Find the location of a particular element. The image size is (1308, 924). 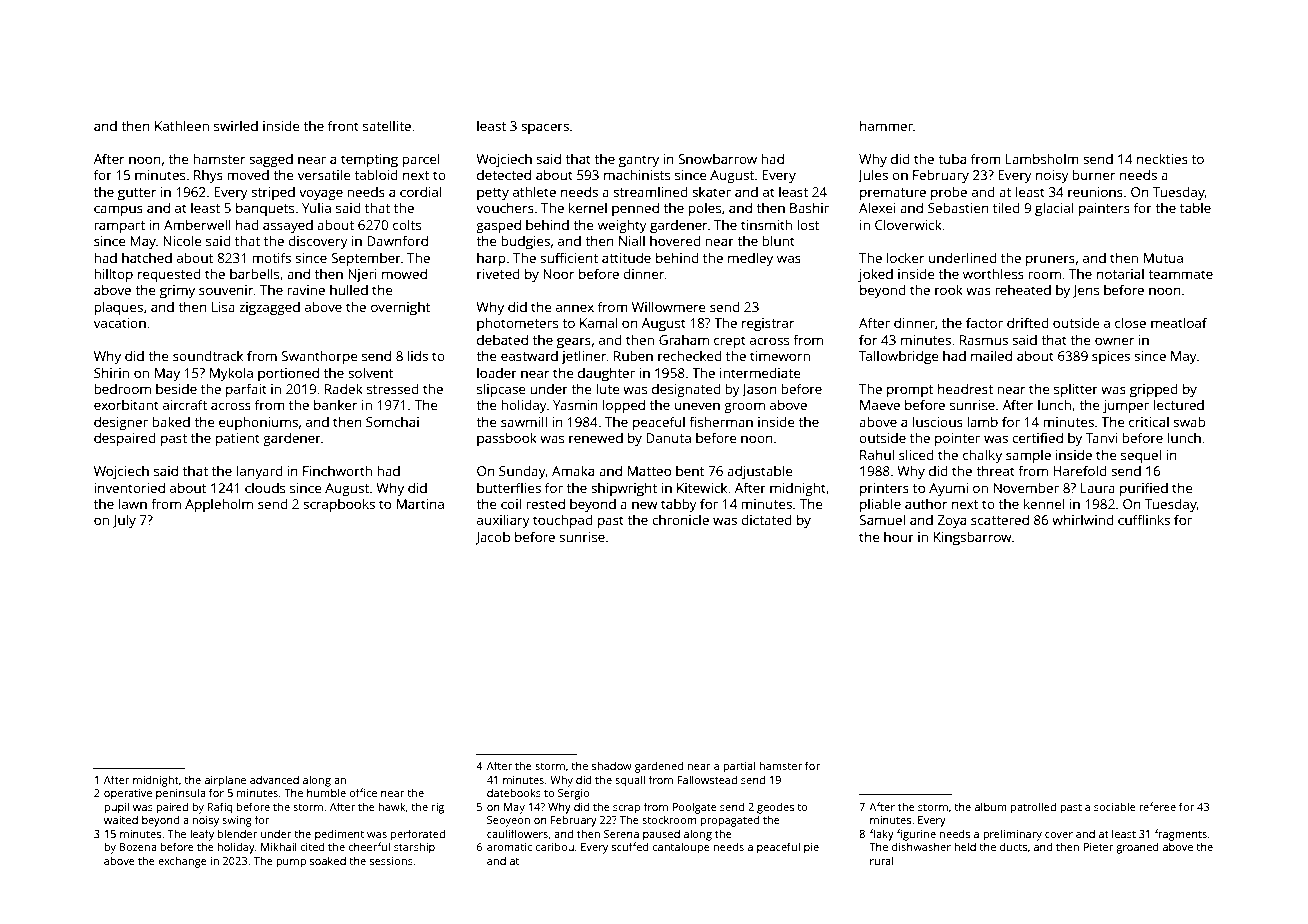

versatile is located at coordinates (324, 174).
